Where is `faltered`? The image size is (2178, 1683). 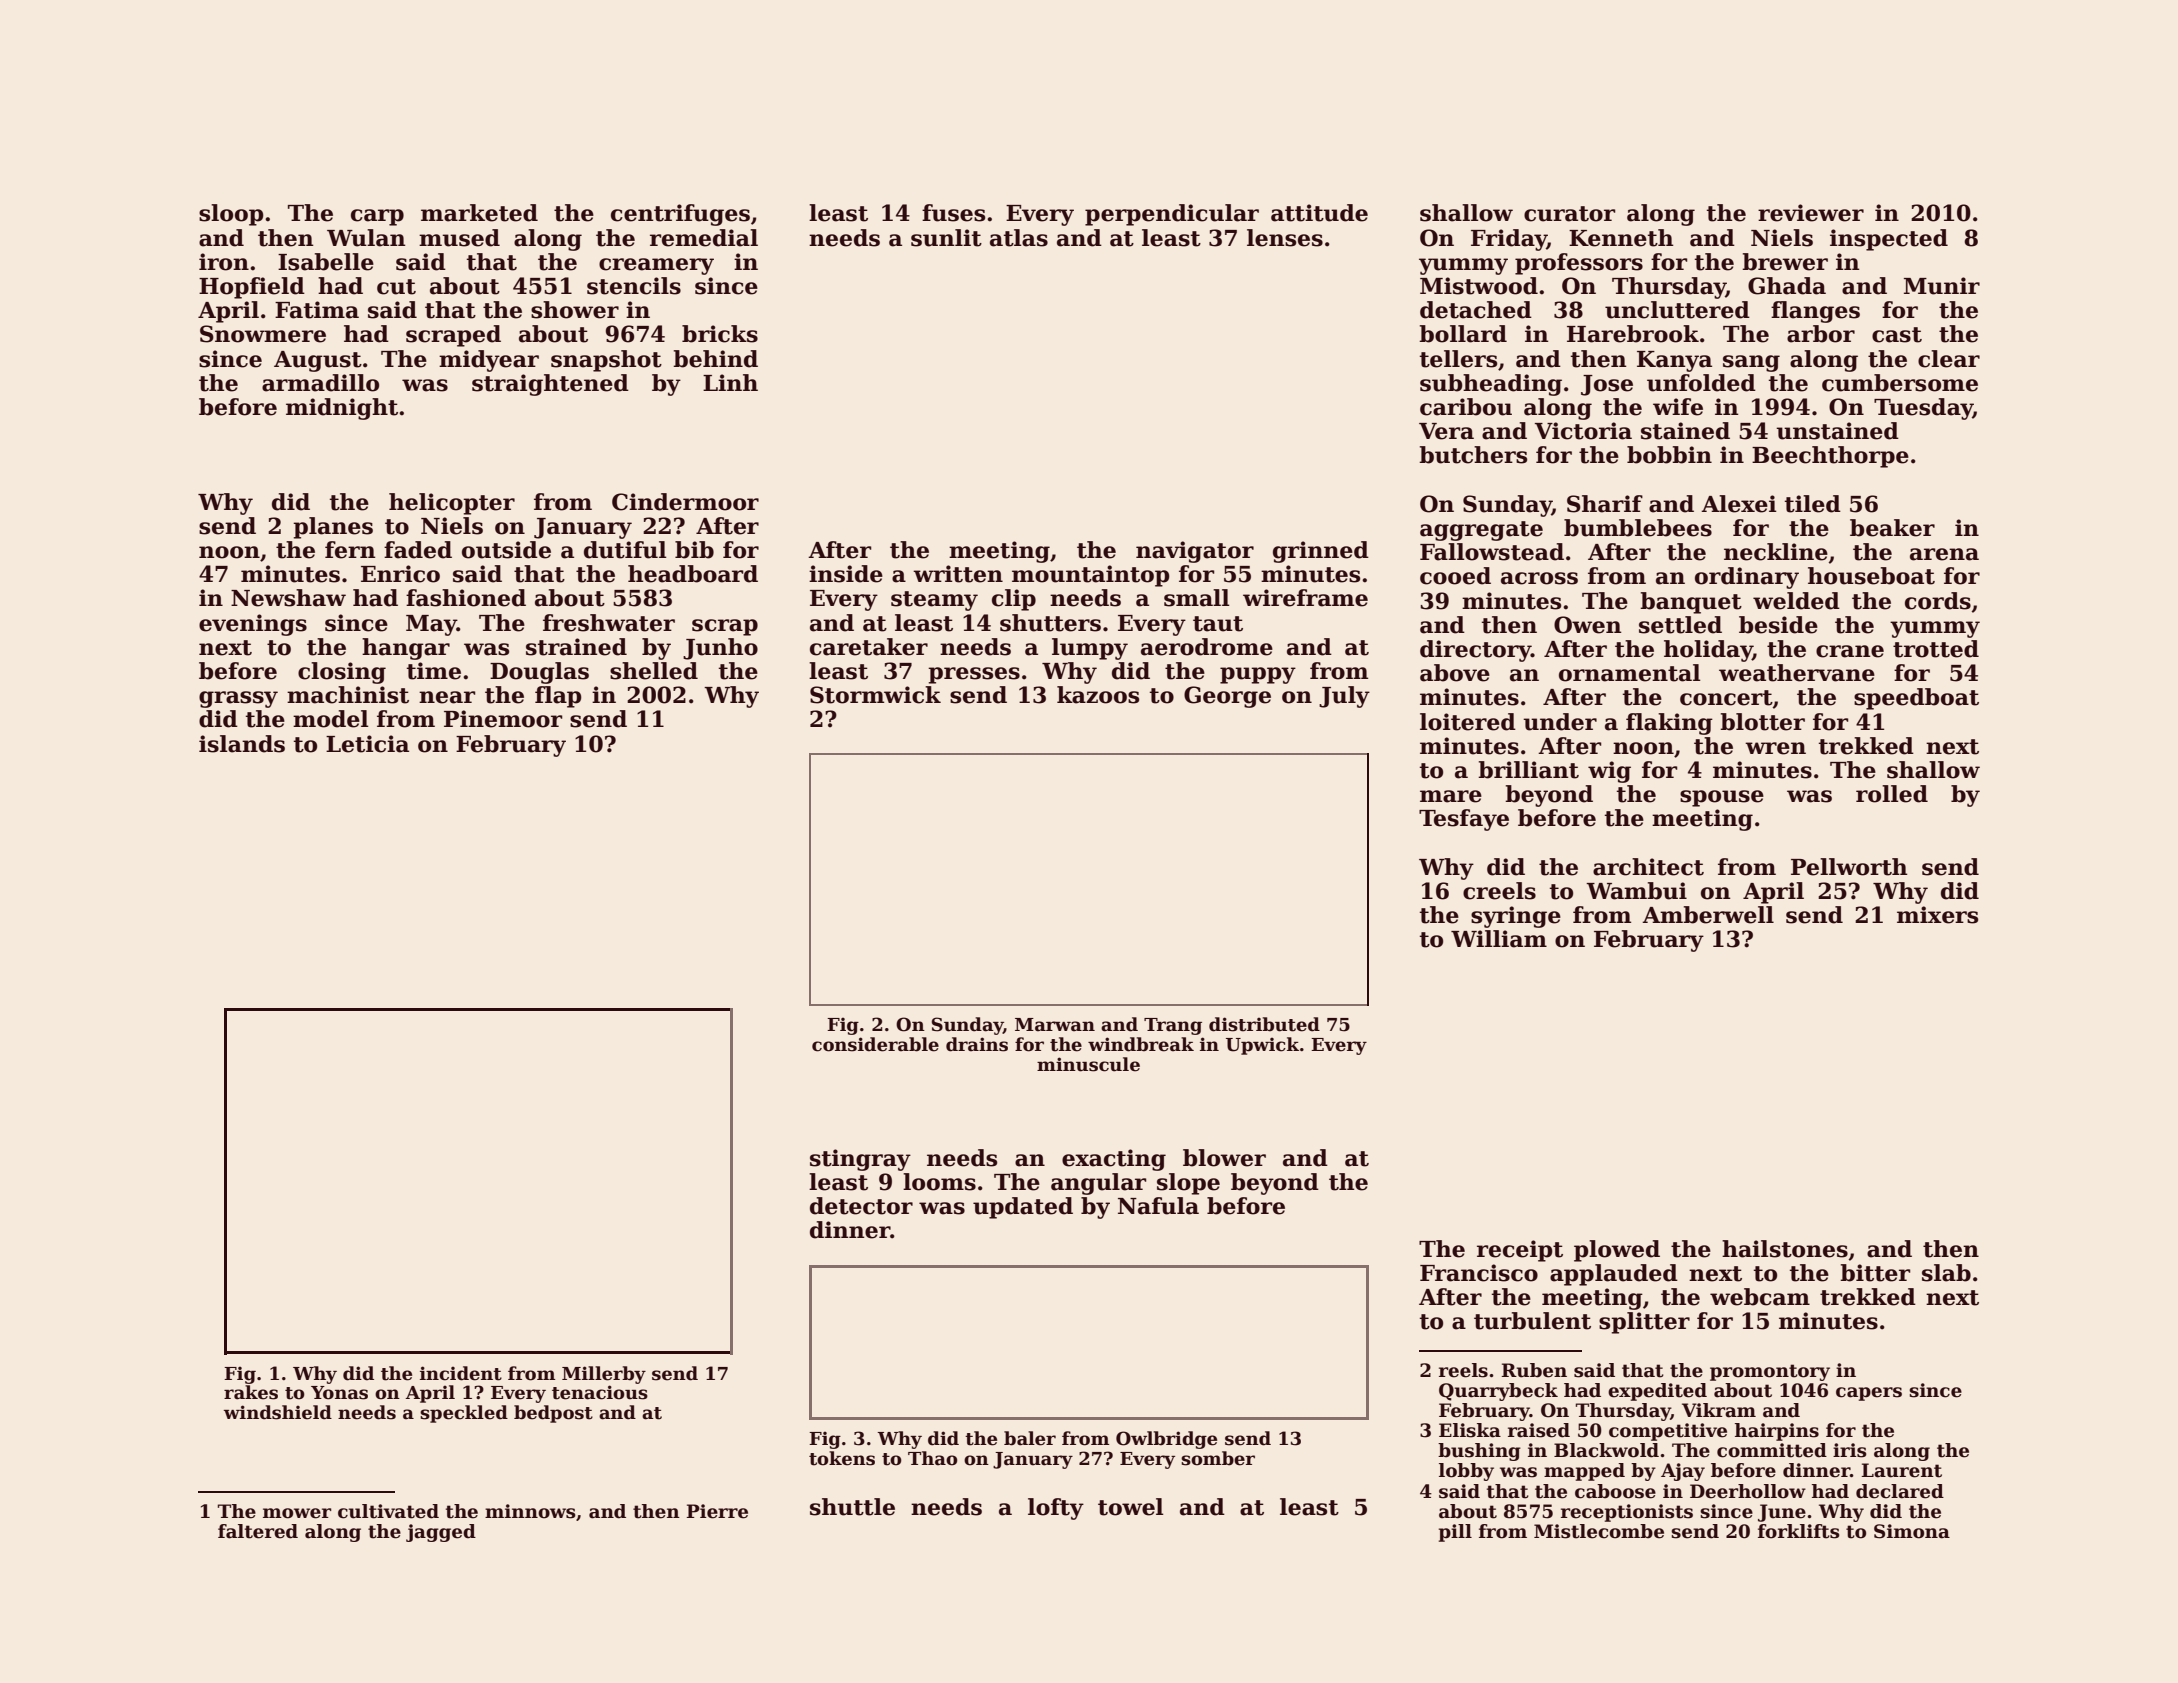 faltered is located at coordinates (258, 1531).
